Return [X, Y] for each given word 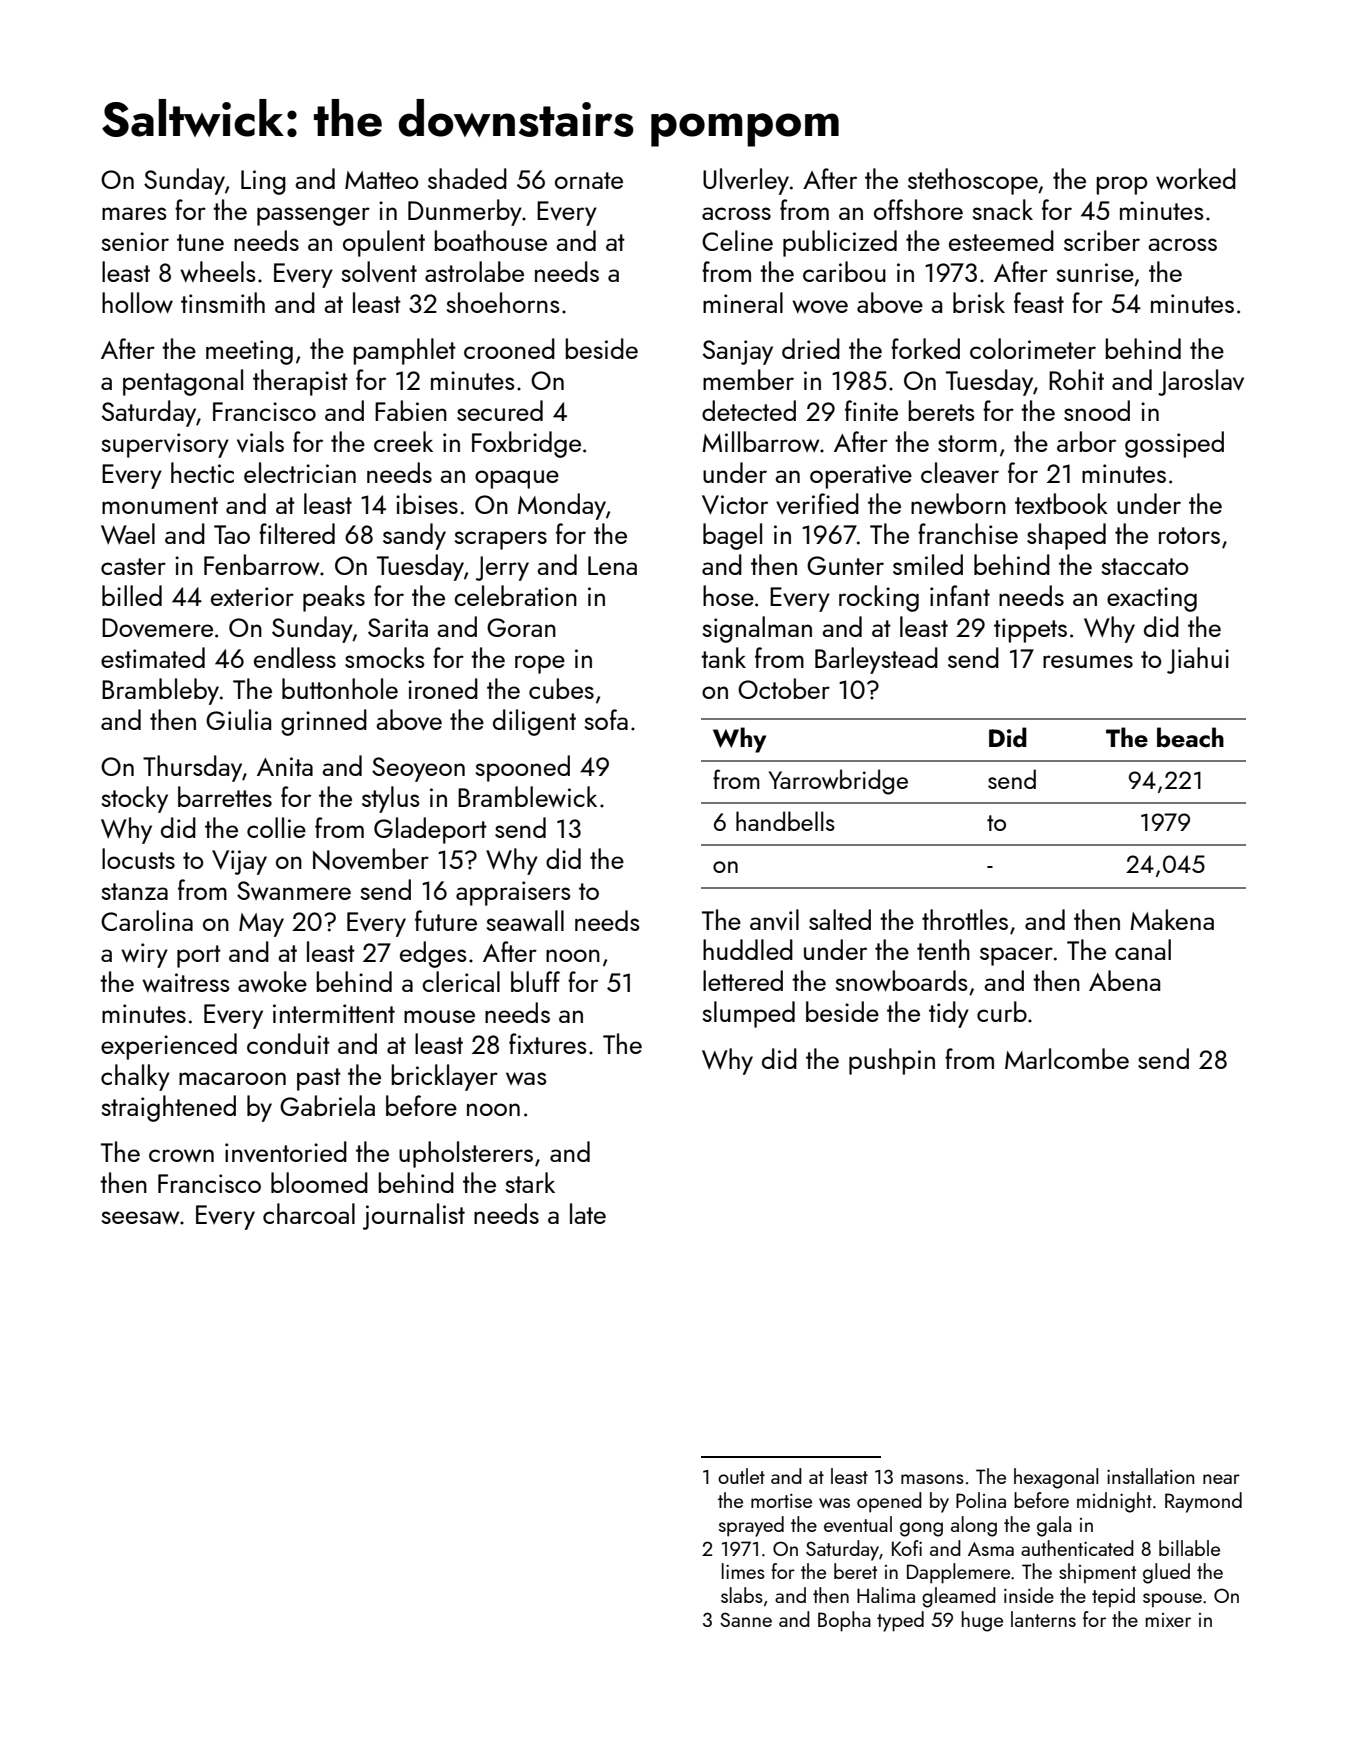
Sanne [746, 1619]
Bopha [844, 1621]
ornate [589, 180]
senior [135, 241]
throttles [965, 919]
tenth [943, 949]
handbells [785, 821]
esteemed [1001, 240]
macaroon [232, 1078]
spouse [1172, 1600]
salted [840, 919]
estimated [153, 657]
